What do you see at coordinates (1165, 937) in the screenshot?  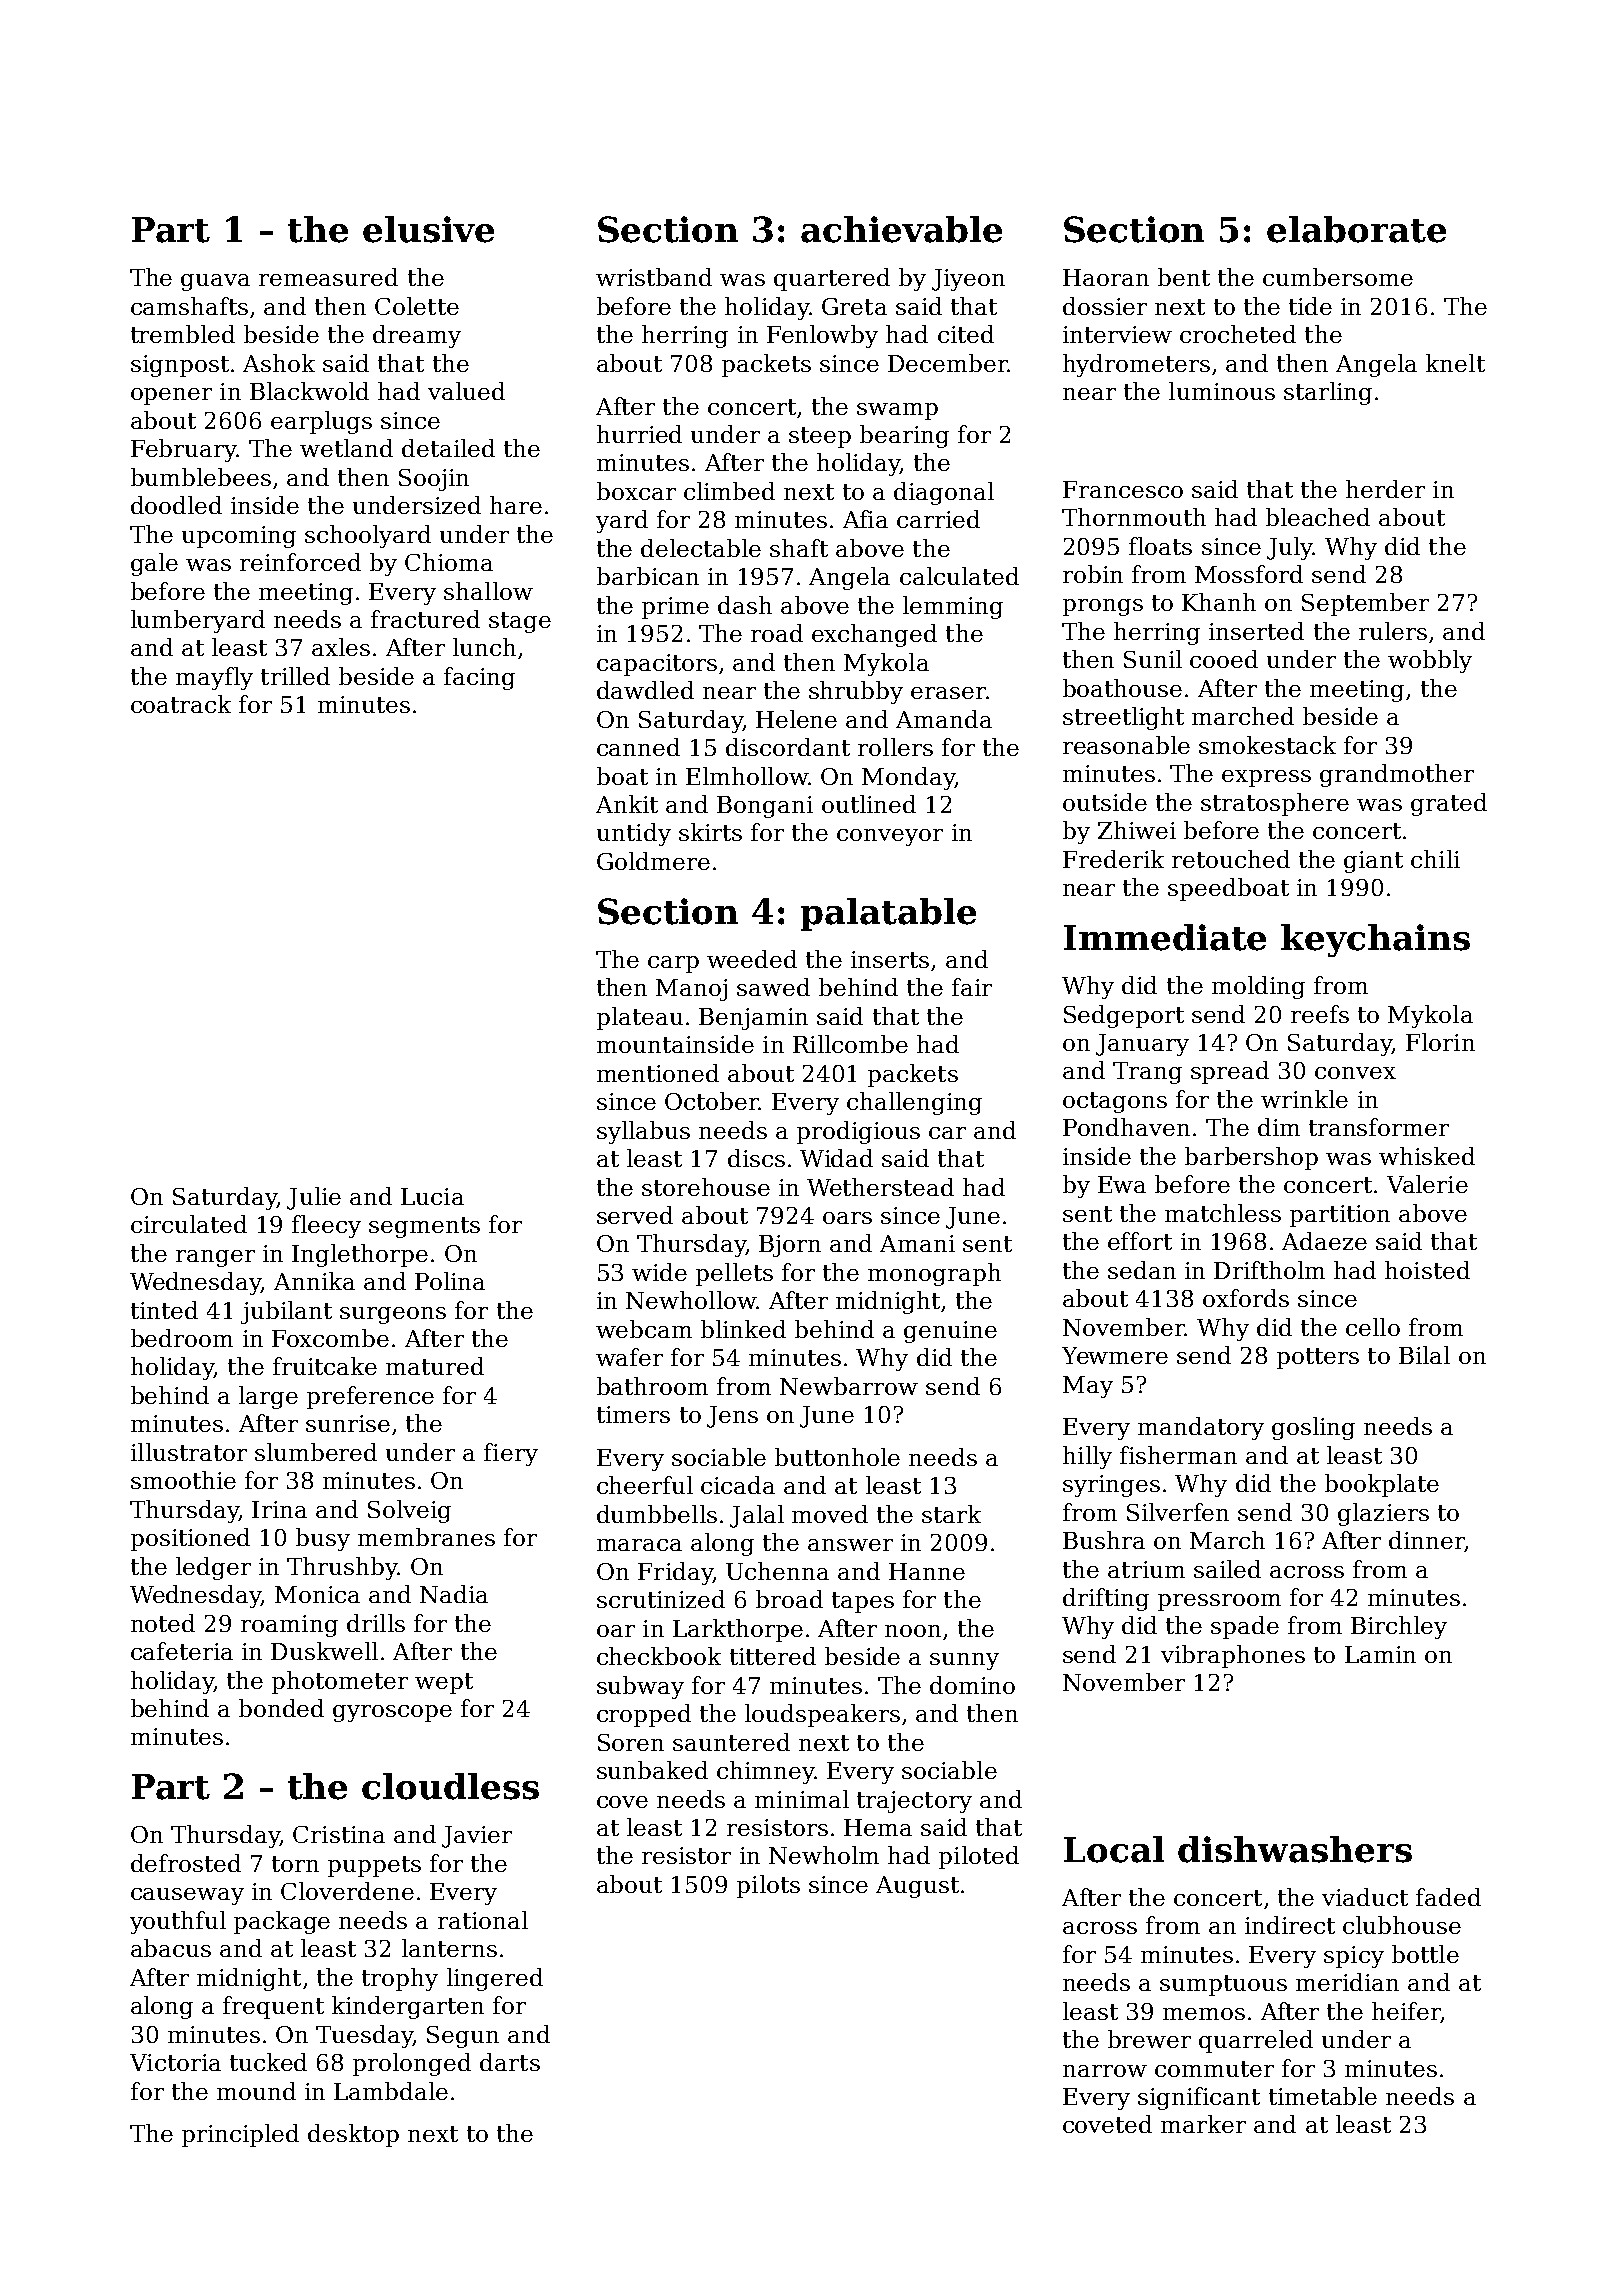 I see `Immediate` at bounding box center [1165, 937].
